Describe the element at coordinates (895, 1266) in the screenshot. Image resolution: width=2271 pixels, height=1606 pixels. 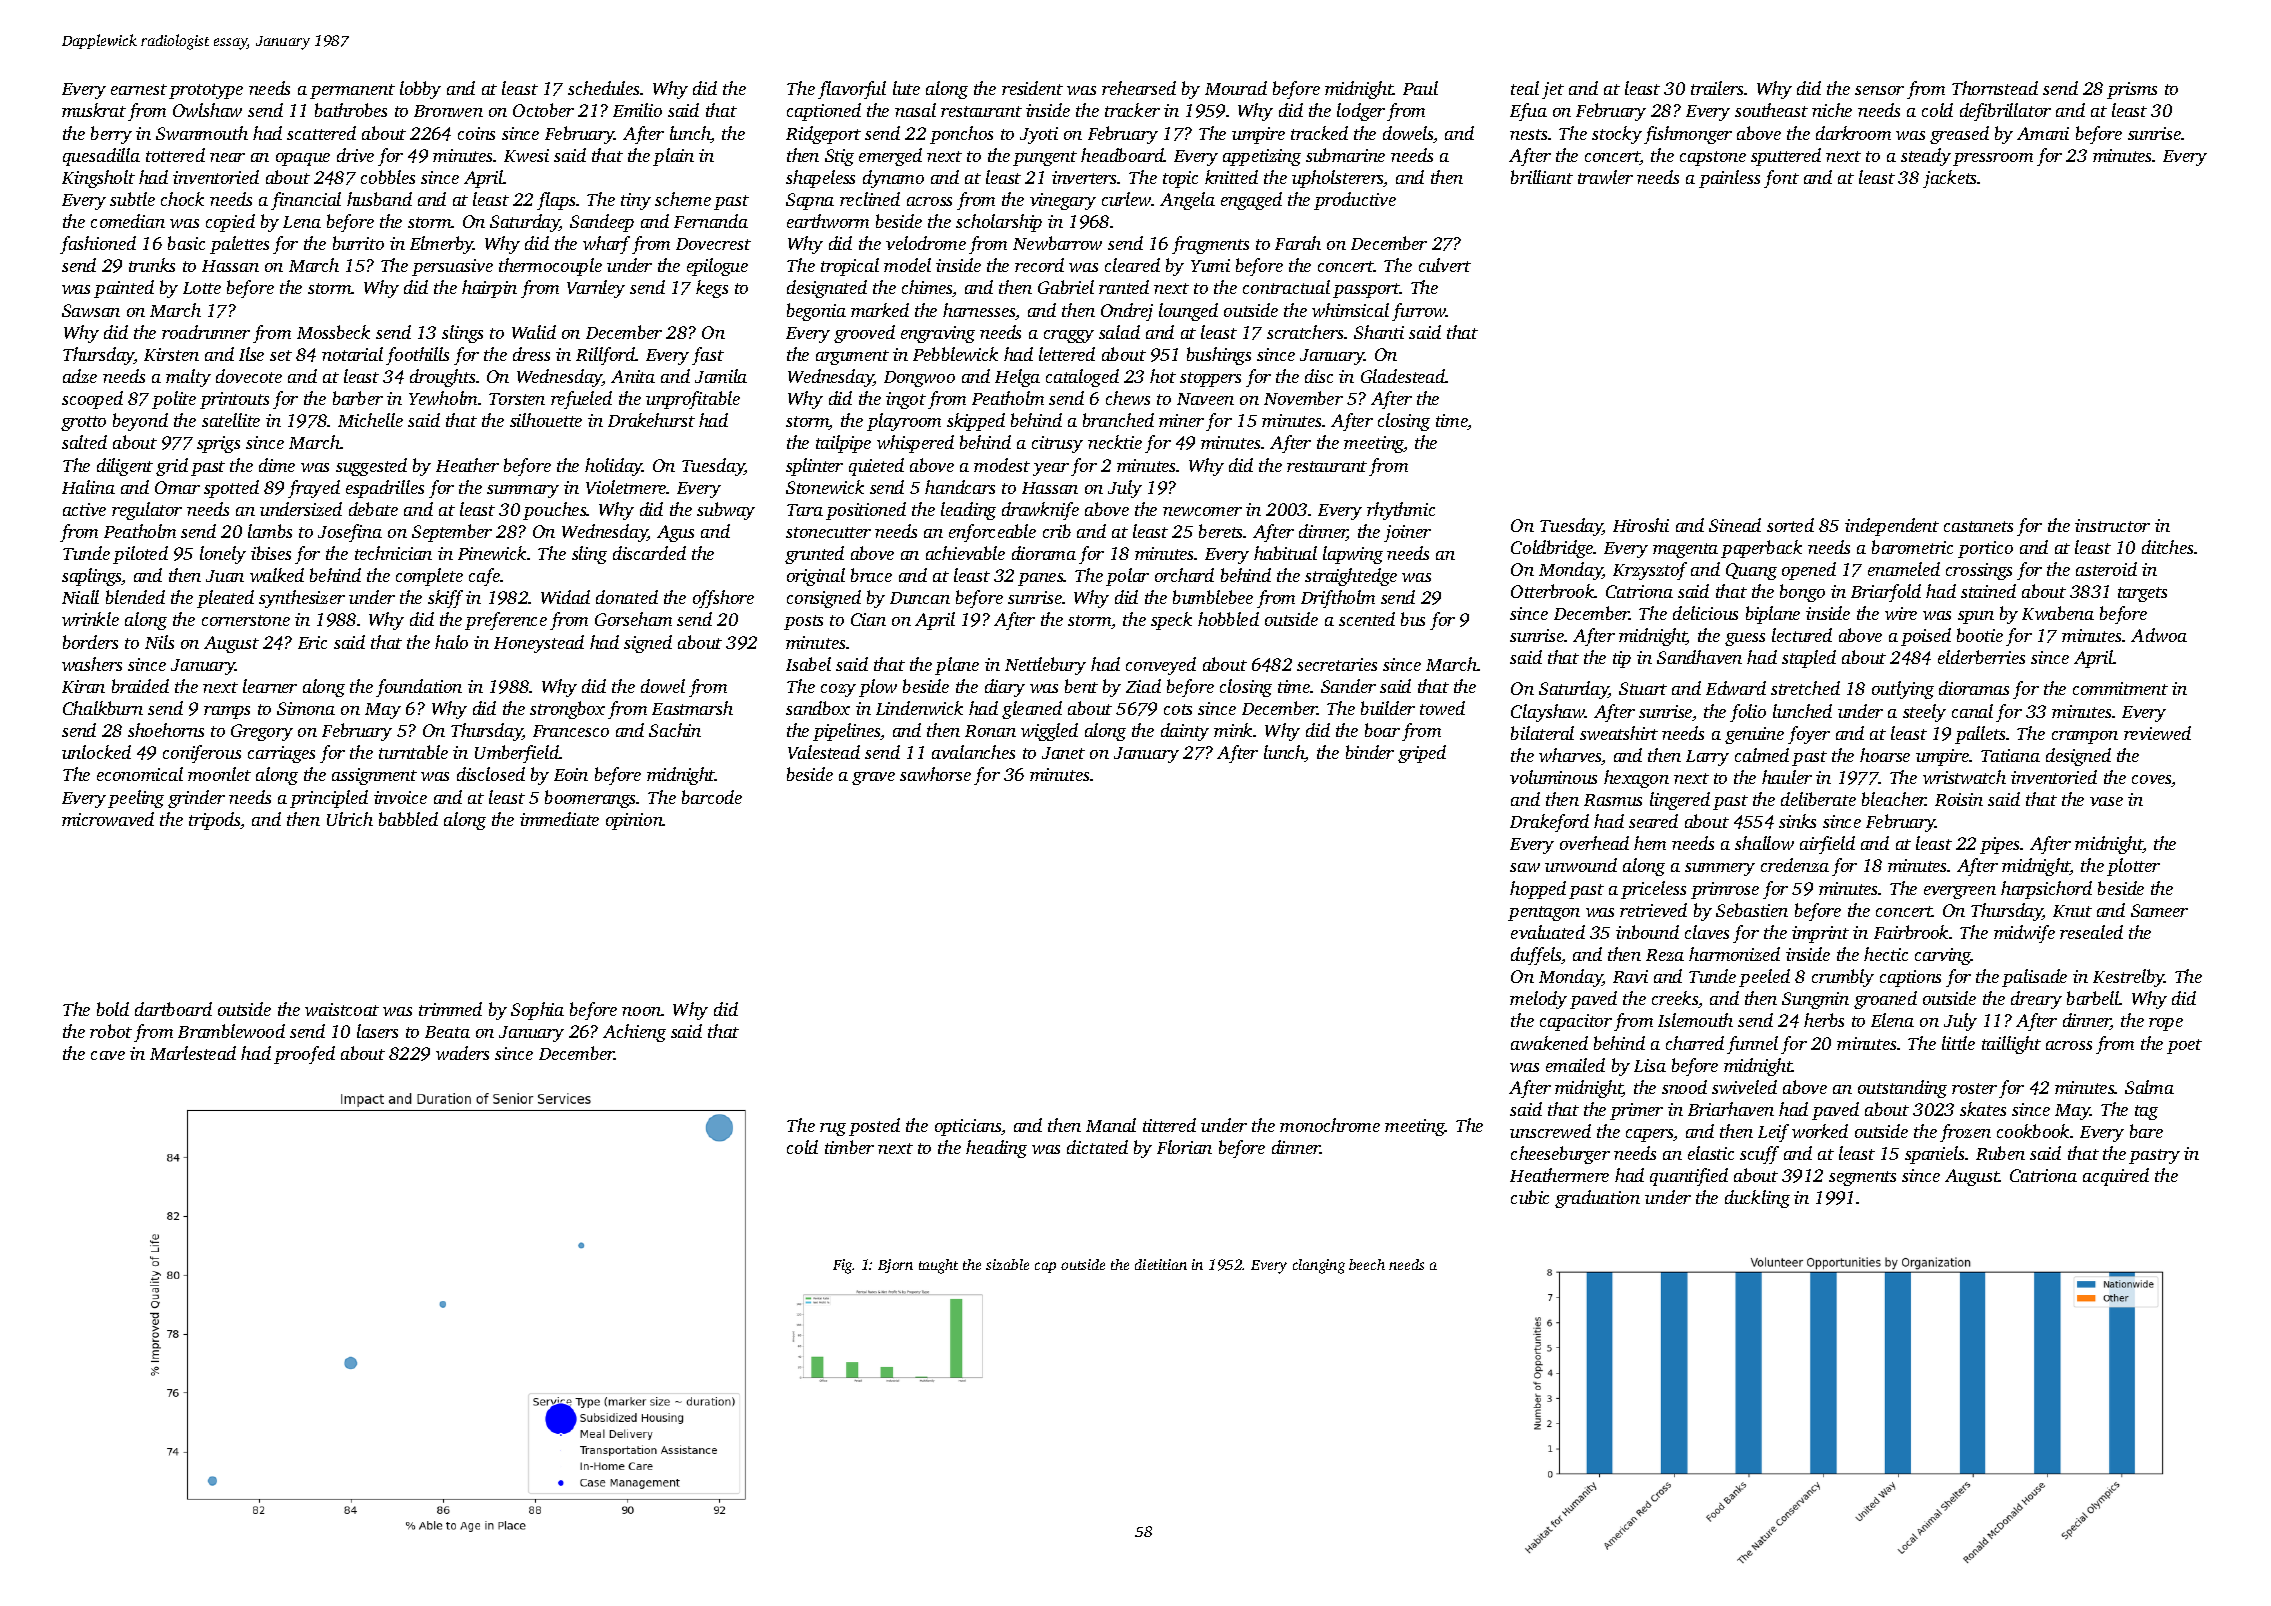
I see `Bjorn` at that location.
